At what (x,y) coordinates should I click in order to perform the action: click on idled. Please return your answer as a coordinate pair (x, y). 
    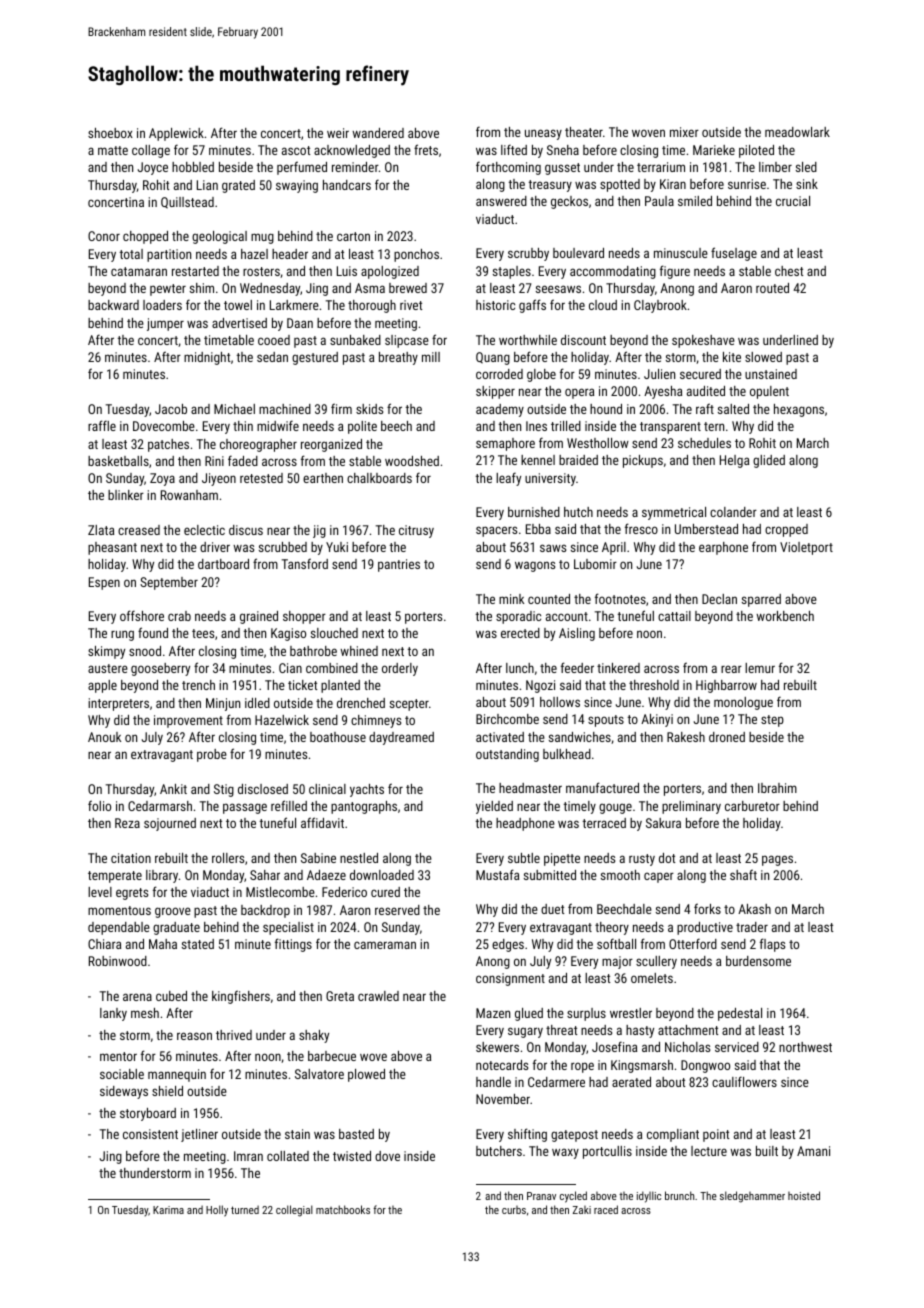
    Looking at the image, I should click on (257, 703).
